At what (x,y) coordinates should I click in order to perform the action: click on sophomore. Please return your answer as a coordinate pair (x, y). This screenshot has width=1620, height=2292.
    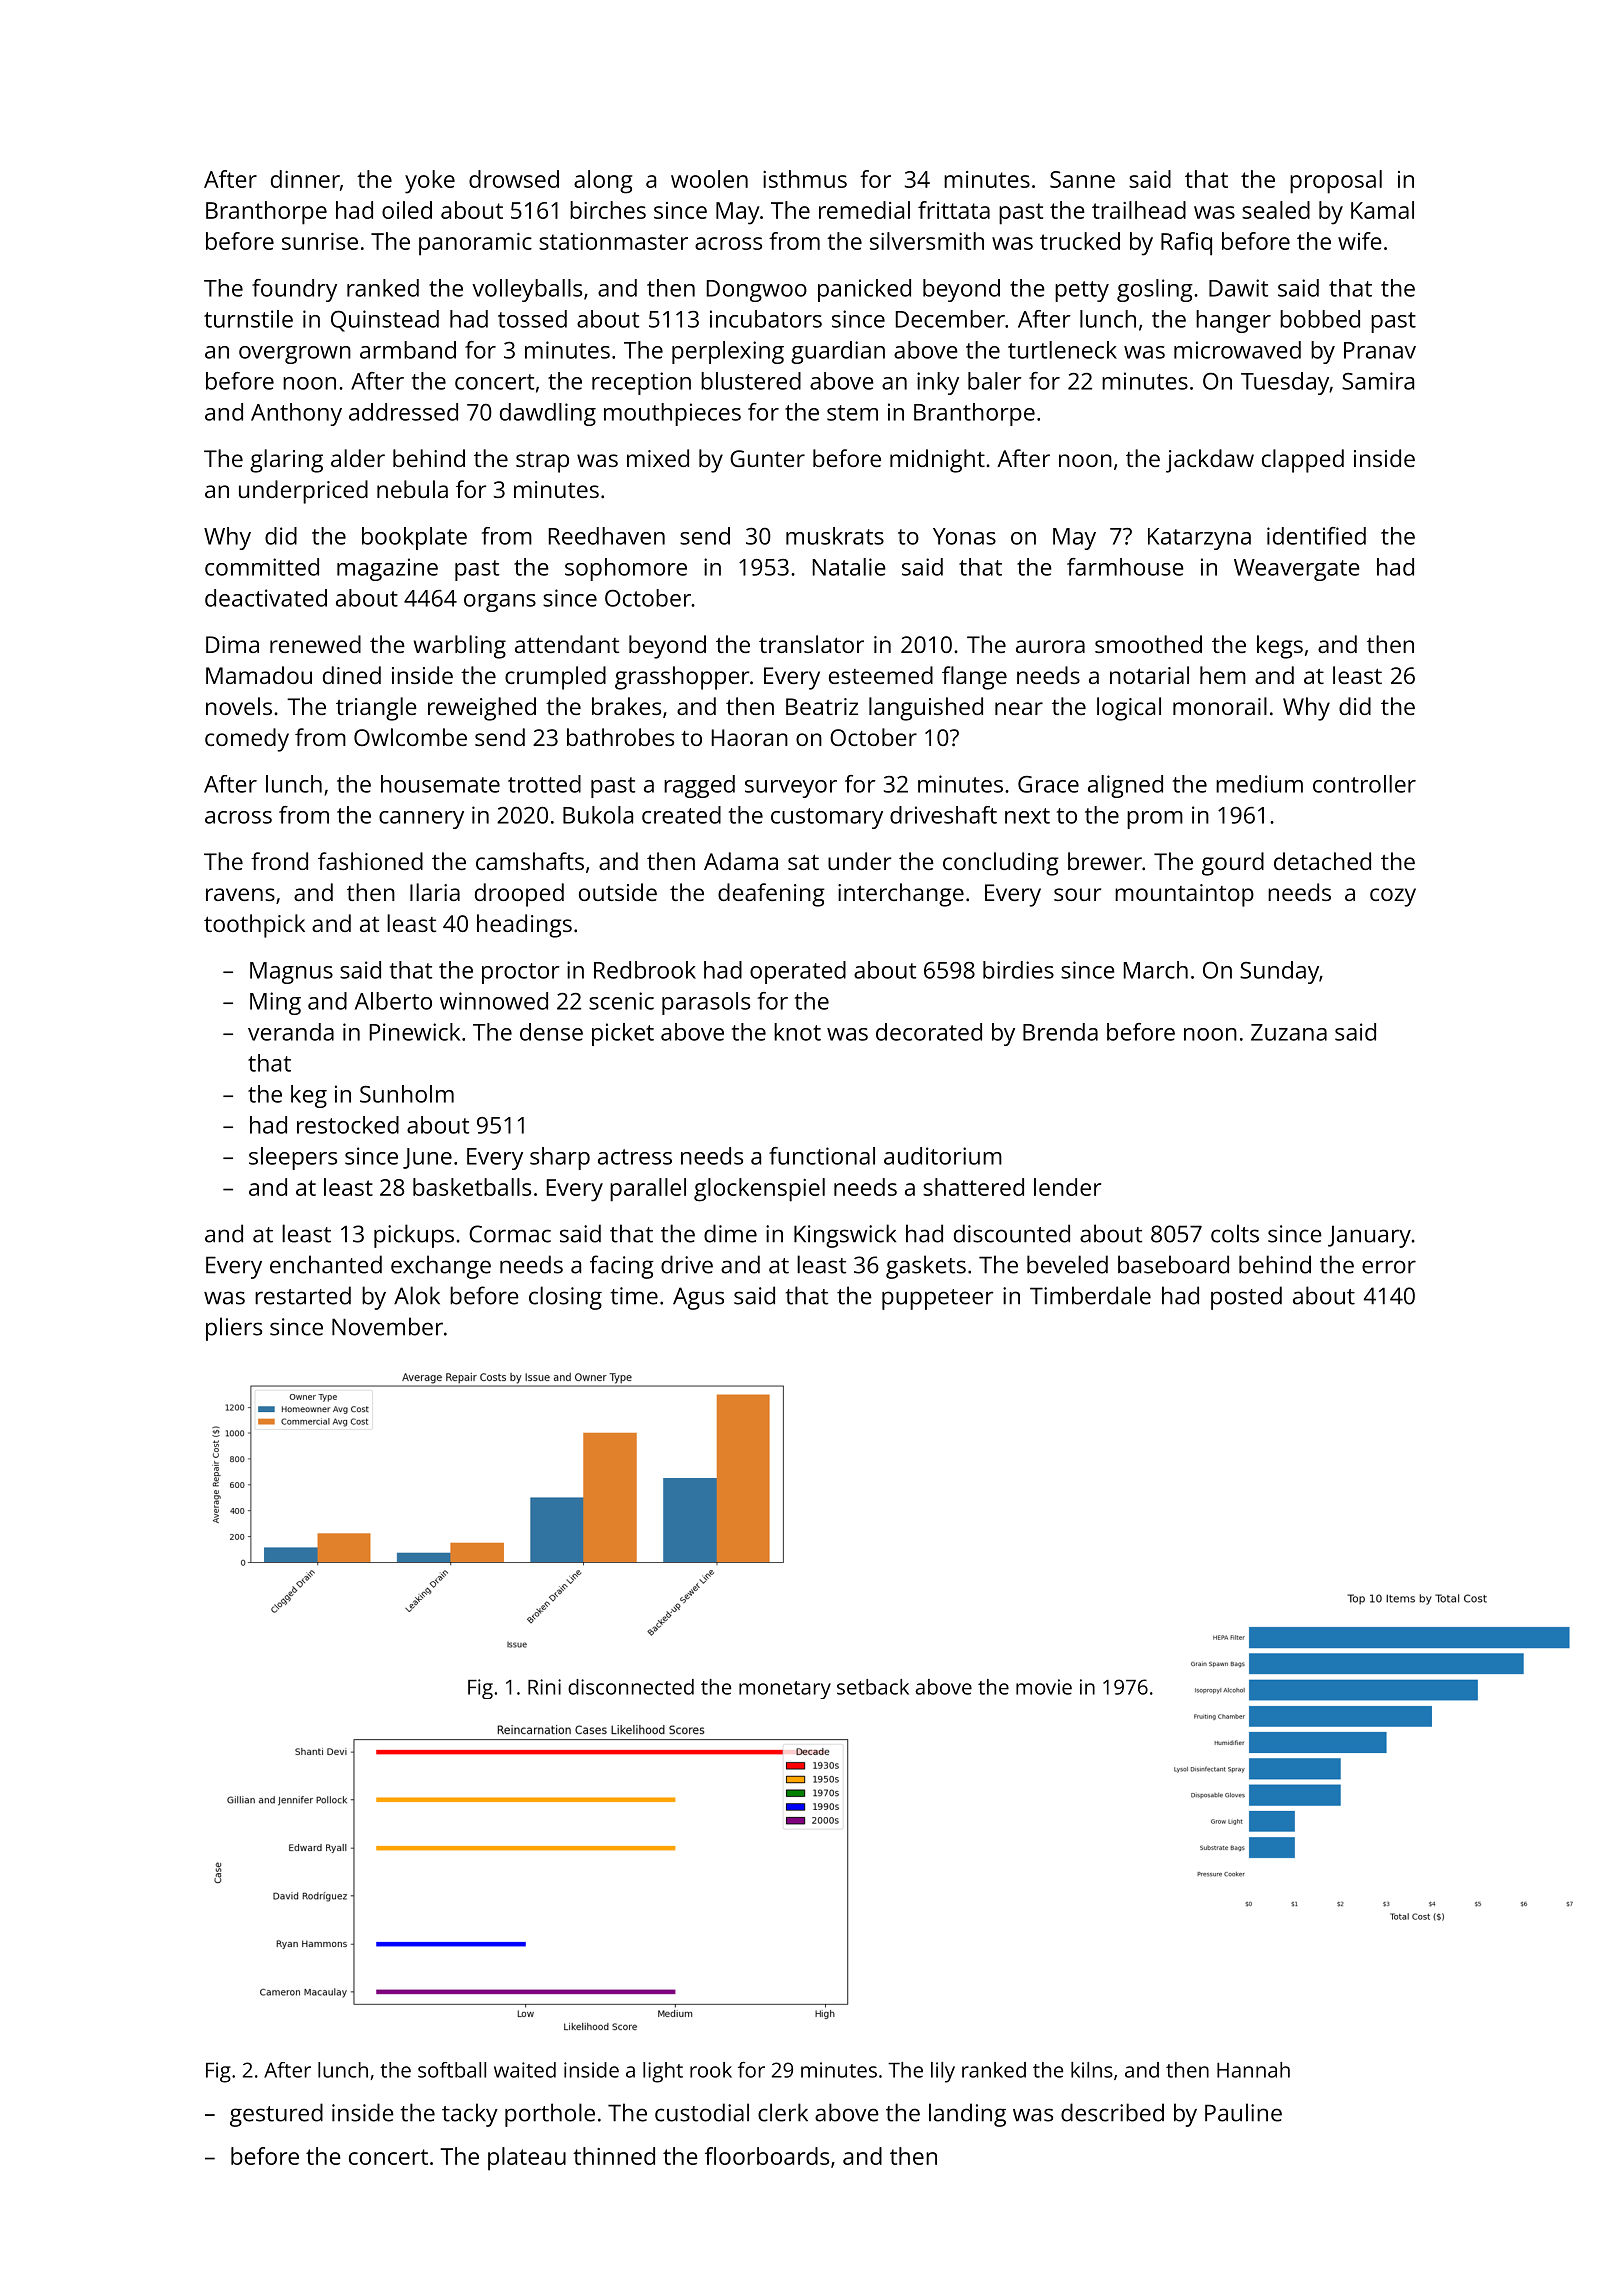
    Looking at the image, I should click on (626, 569).
